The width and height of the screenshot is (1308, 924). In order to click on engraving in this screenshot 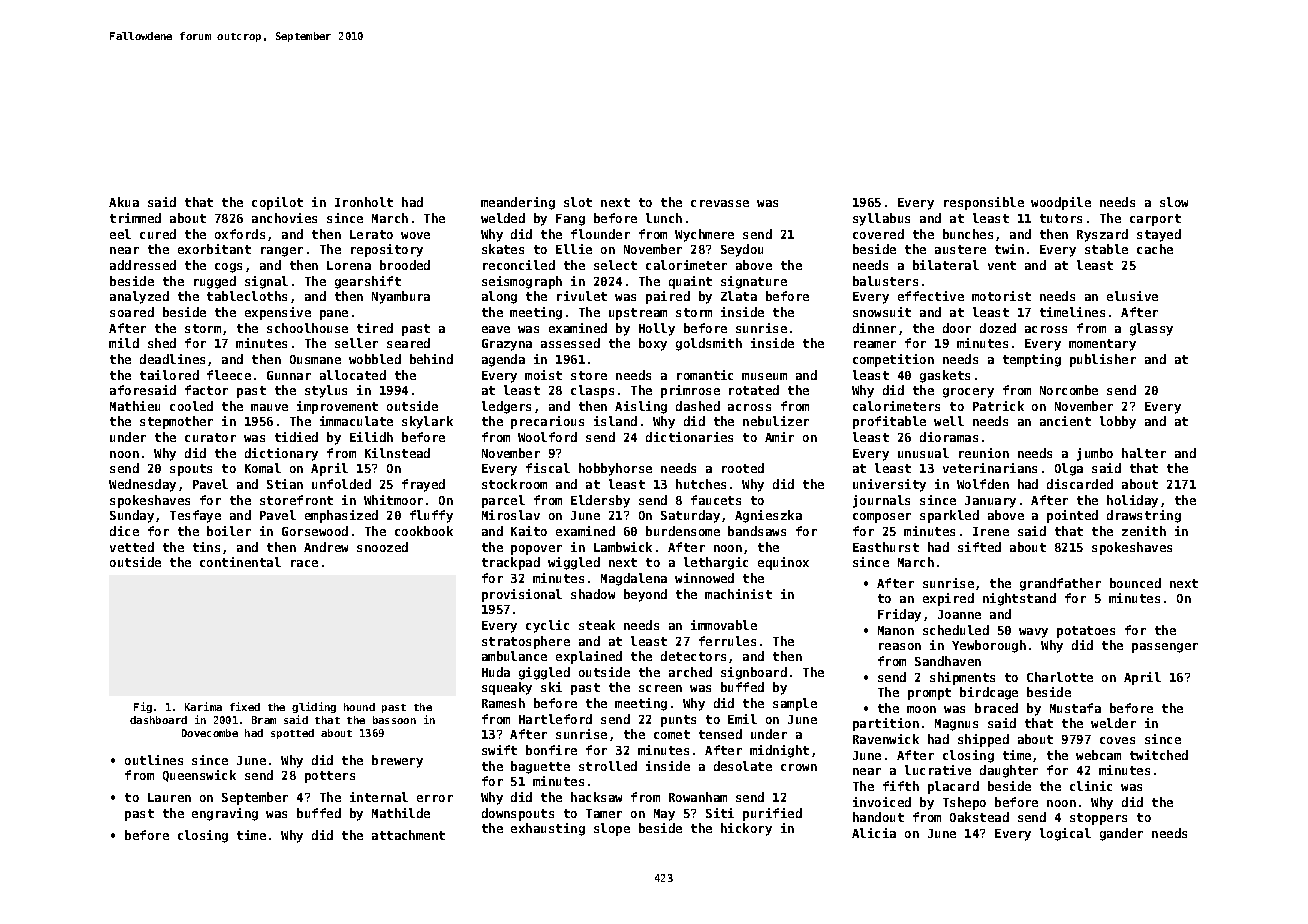, I will do `click(225, 814)`.
